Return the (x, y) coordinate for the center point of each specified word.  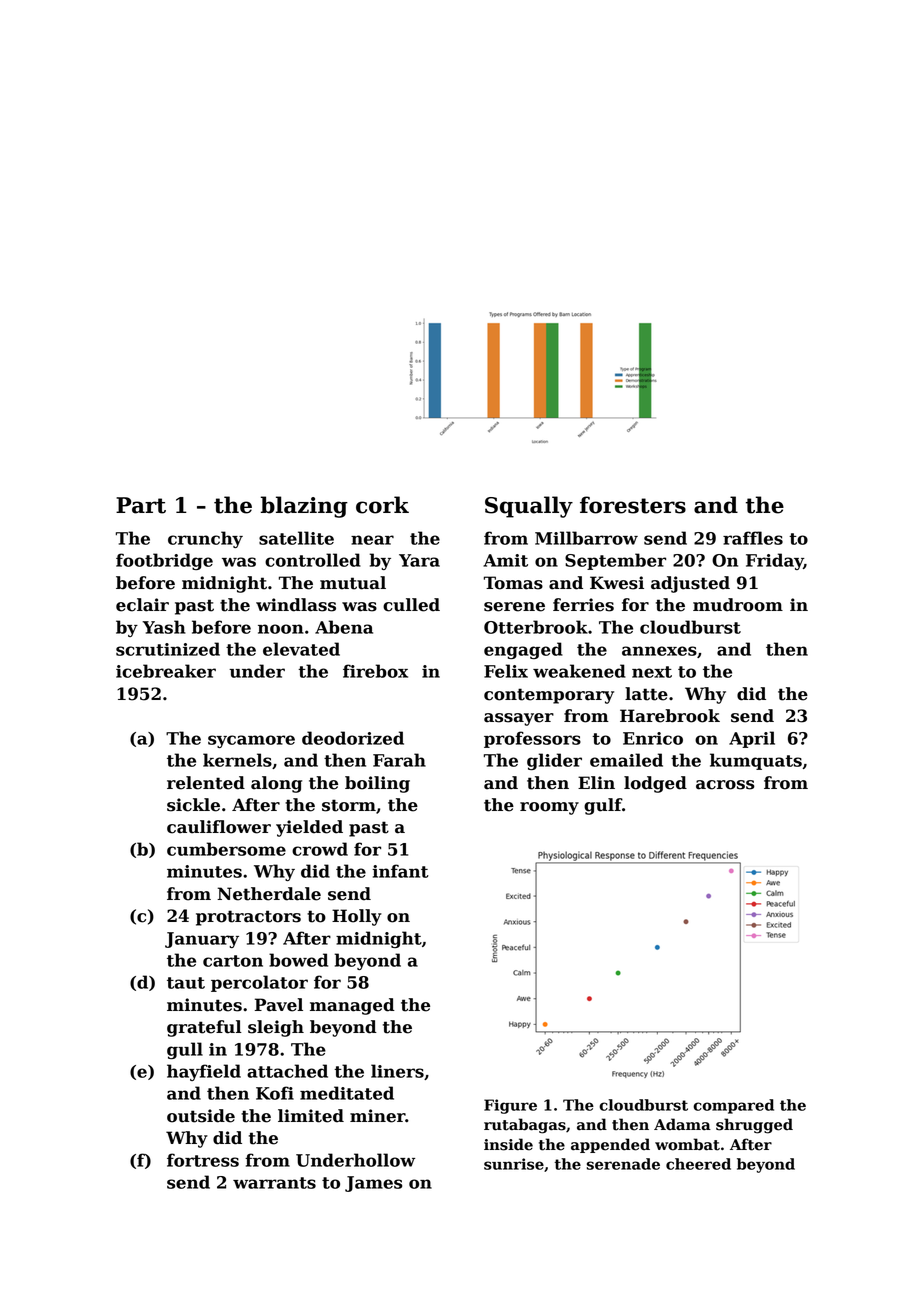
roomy (549, 808)
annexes (659, 651)
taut (186, 983)
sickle (193, 805)
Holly (357, 917)
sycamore (251, 741)
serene (514, 607)
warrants (274, 1183)
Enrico (653, 738)
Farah (399, 760)
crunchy (205, 539)
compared (733, 1106)
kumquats (756, 761)
